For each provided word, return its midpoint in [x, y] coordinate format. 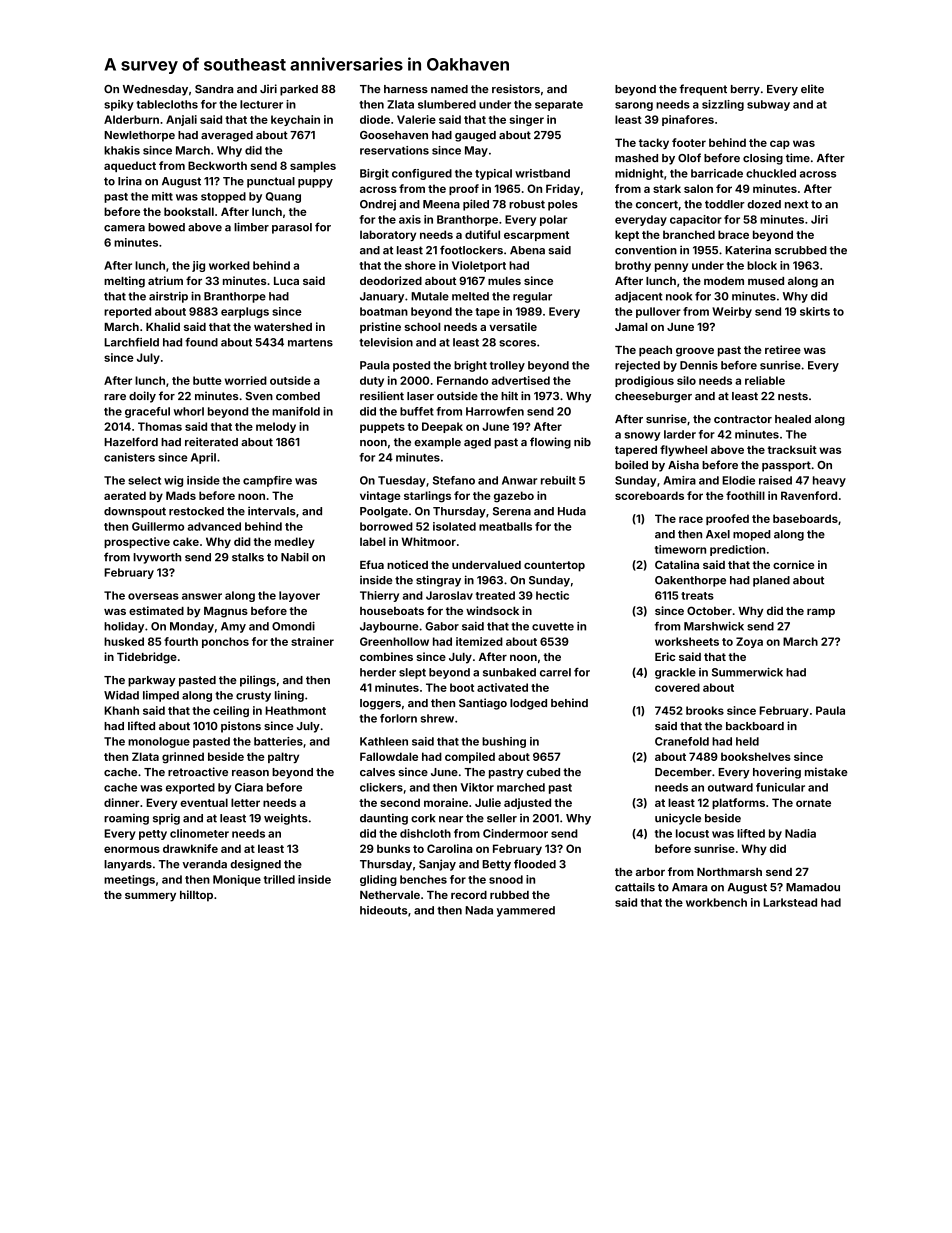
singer [526, 120]
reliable [765, 380]
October [709, 610]
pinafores [688, 120]
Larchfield [131, 342]
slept [412, 673]
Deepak [442, 427]
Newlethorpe [139, 136]
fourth [181, 641]
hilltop [196, 896]
